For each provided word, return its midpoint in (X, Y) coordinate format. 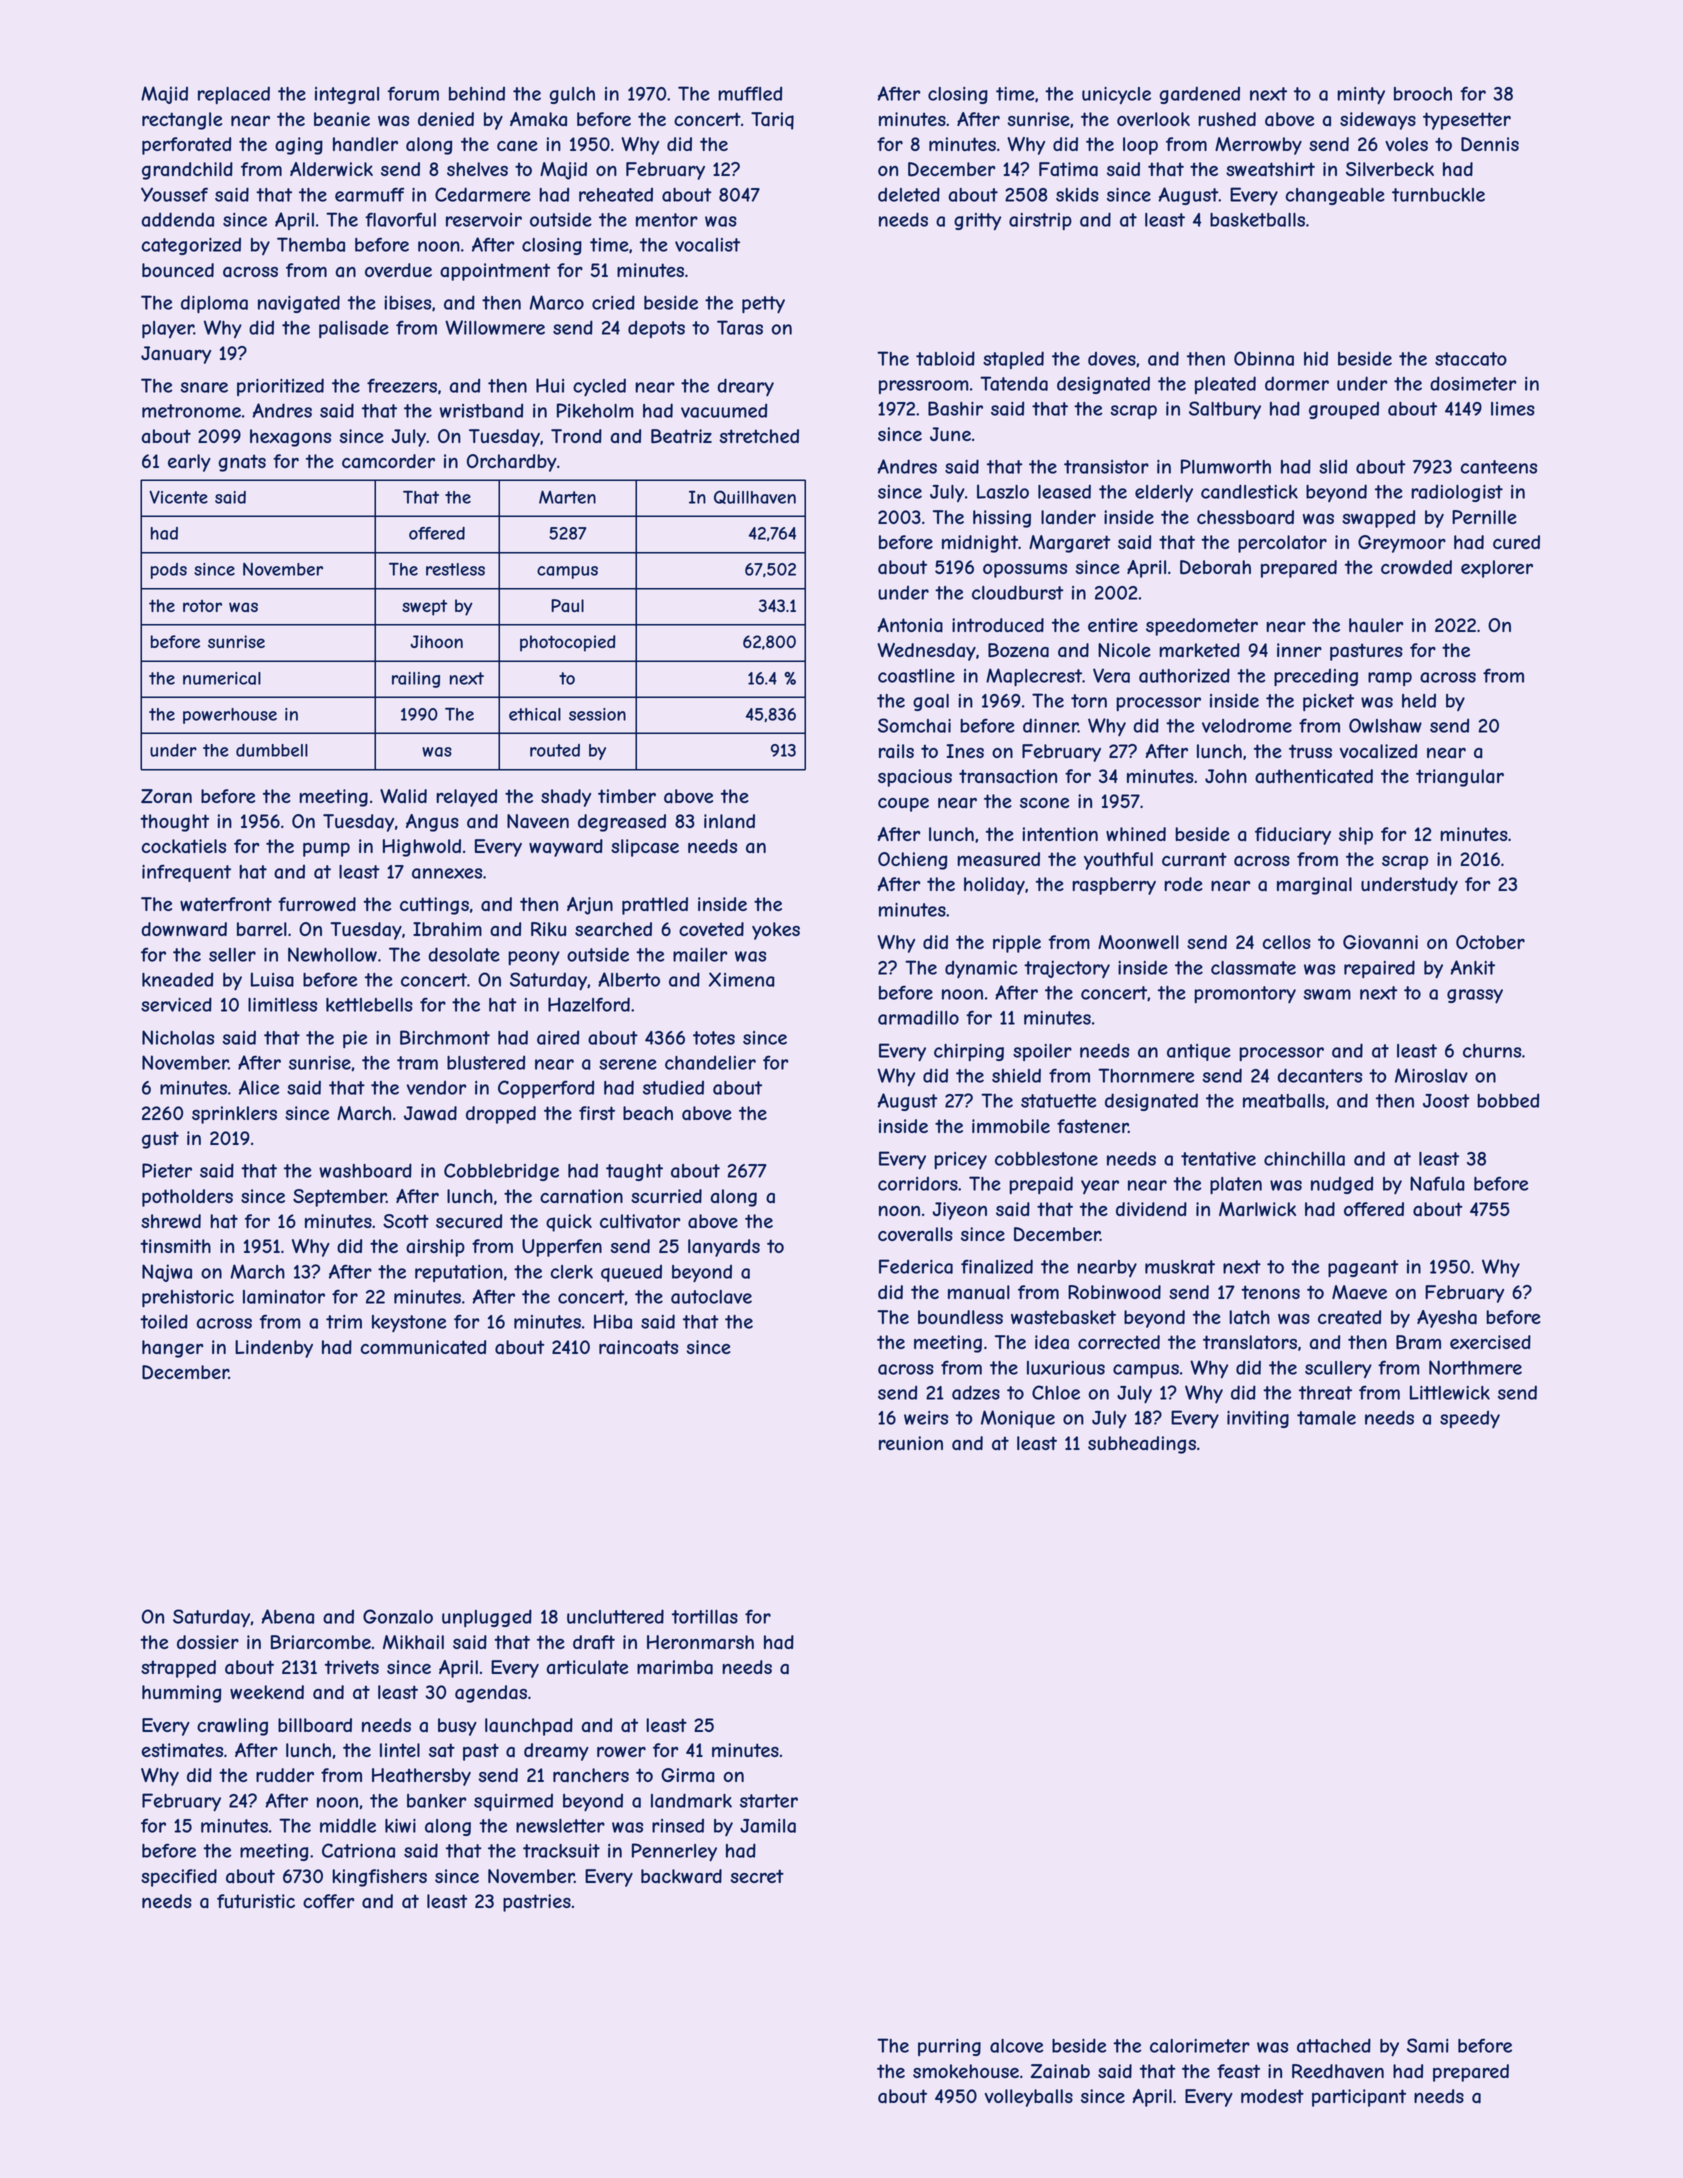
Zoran (166, 796)
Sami (1428, 2045)
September (339, 1198)
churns (1492, 1051)
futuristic (256, 1901)
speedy (1470, 1420)
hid (1316, 359)
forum (413, 93)
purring (949, 2047)
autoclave (711, 1297)
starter (769, 1801)
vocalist (707, 245)
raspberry (1114, 886)
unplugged (487, 1618)
